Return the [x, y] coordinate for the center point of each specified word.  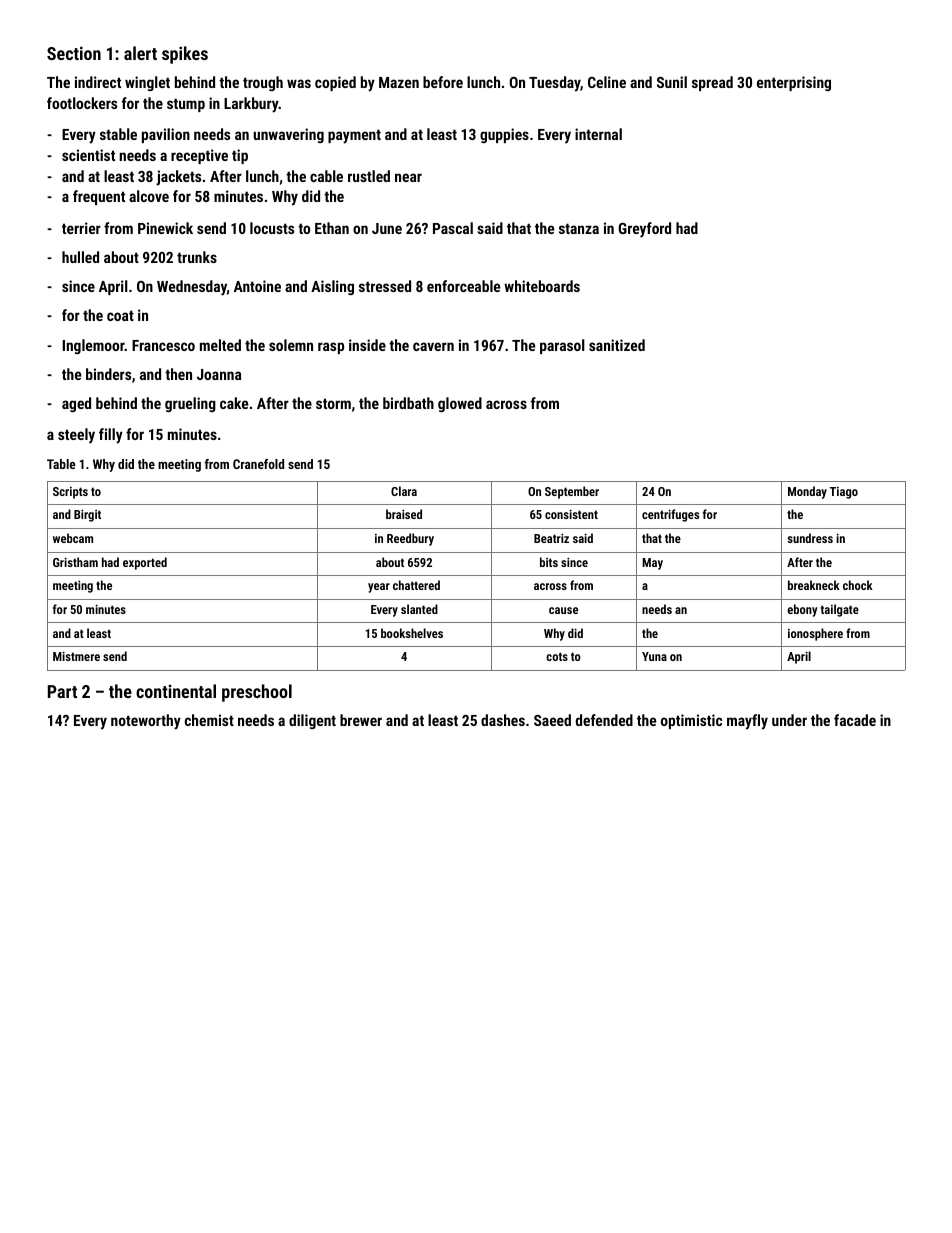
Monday [807, 492]
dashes [503, 720]
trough [263, 83]
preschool [257, 693]
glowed [460, 404]
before [443, 82]
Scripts [70, 493]
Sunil [672, 82]
